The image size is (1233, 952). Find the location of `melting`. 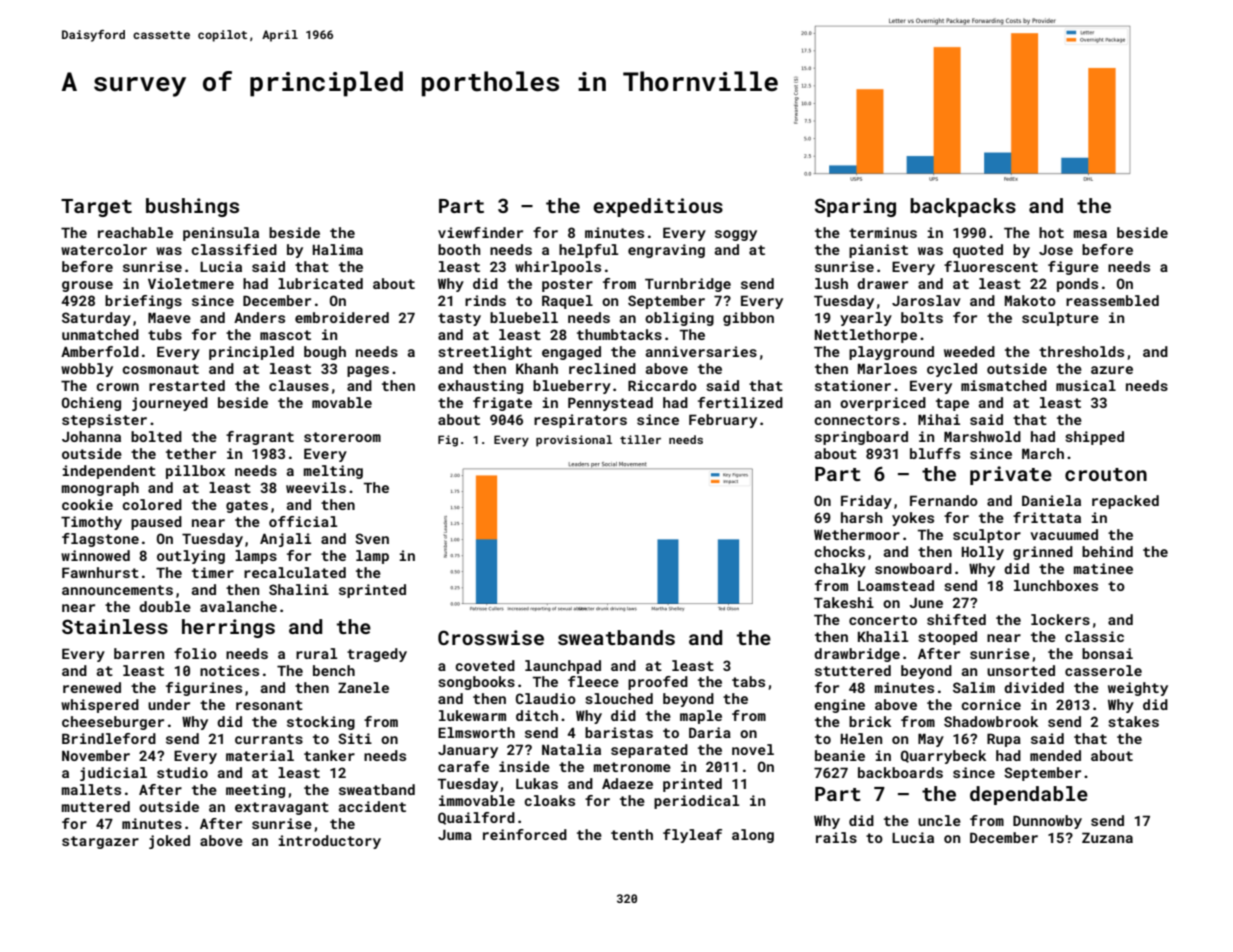

melting is located at coordinates (333, 472).
